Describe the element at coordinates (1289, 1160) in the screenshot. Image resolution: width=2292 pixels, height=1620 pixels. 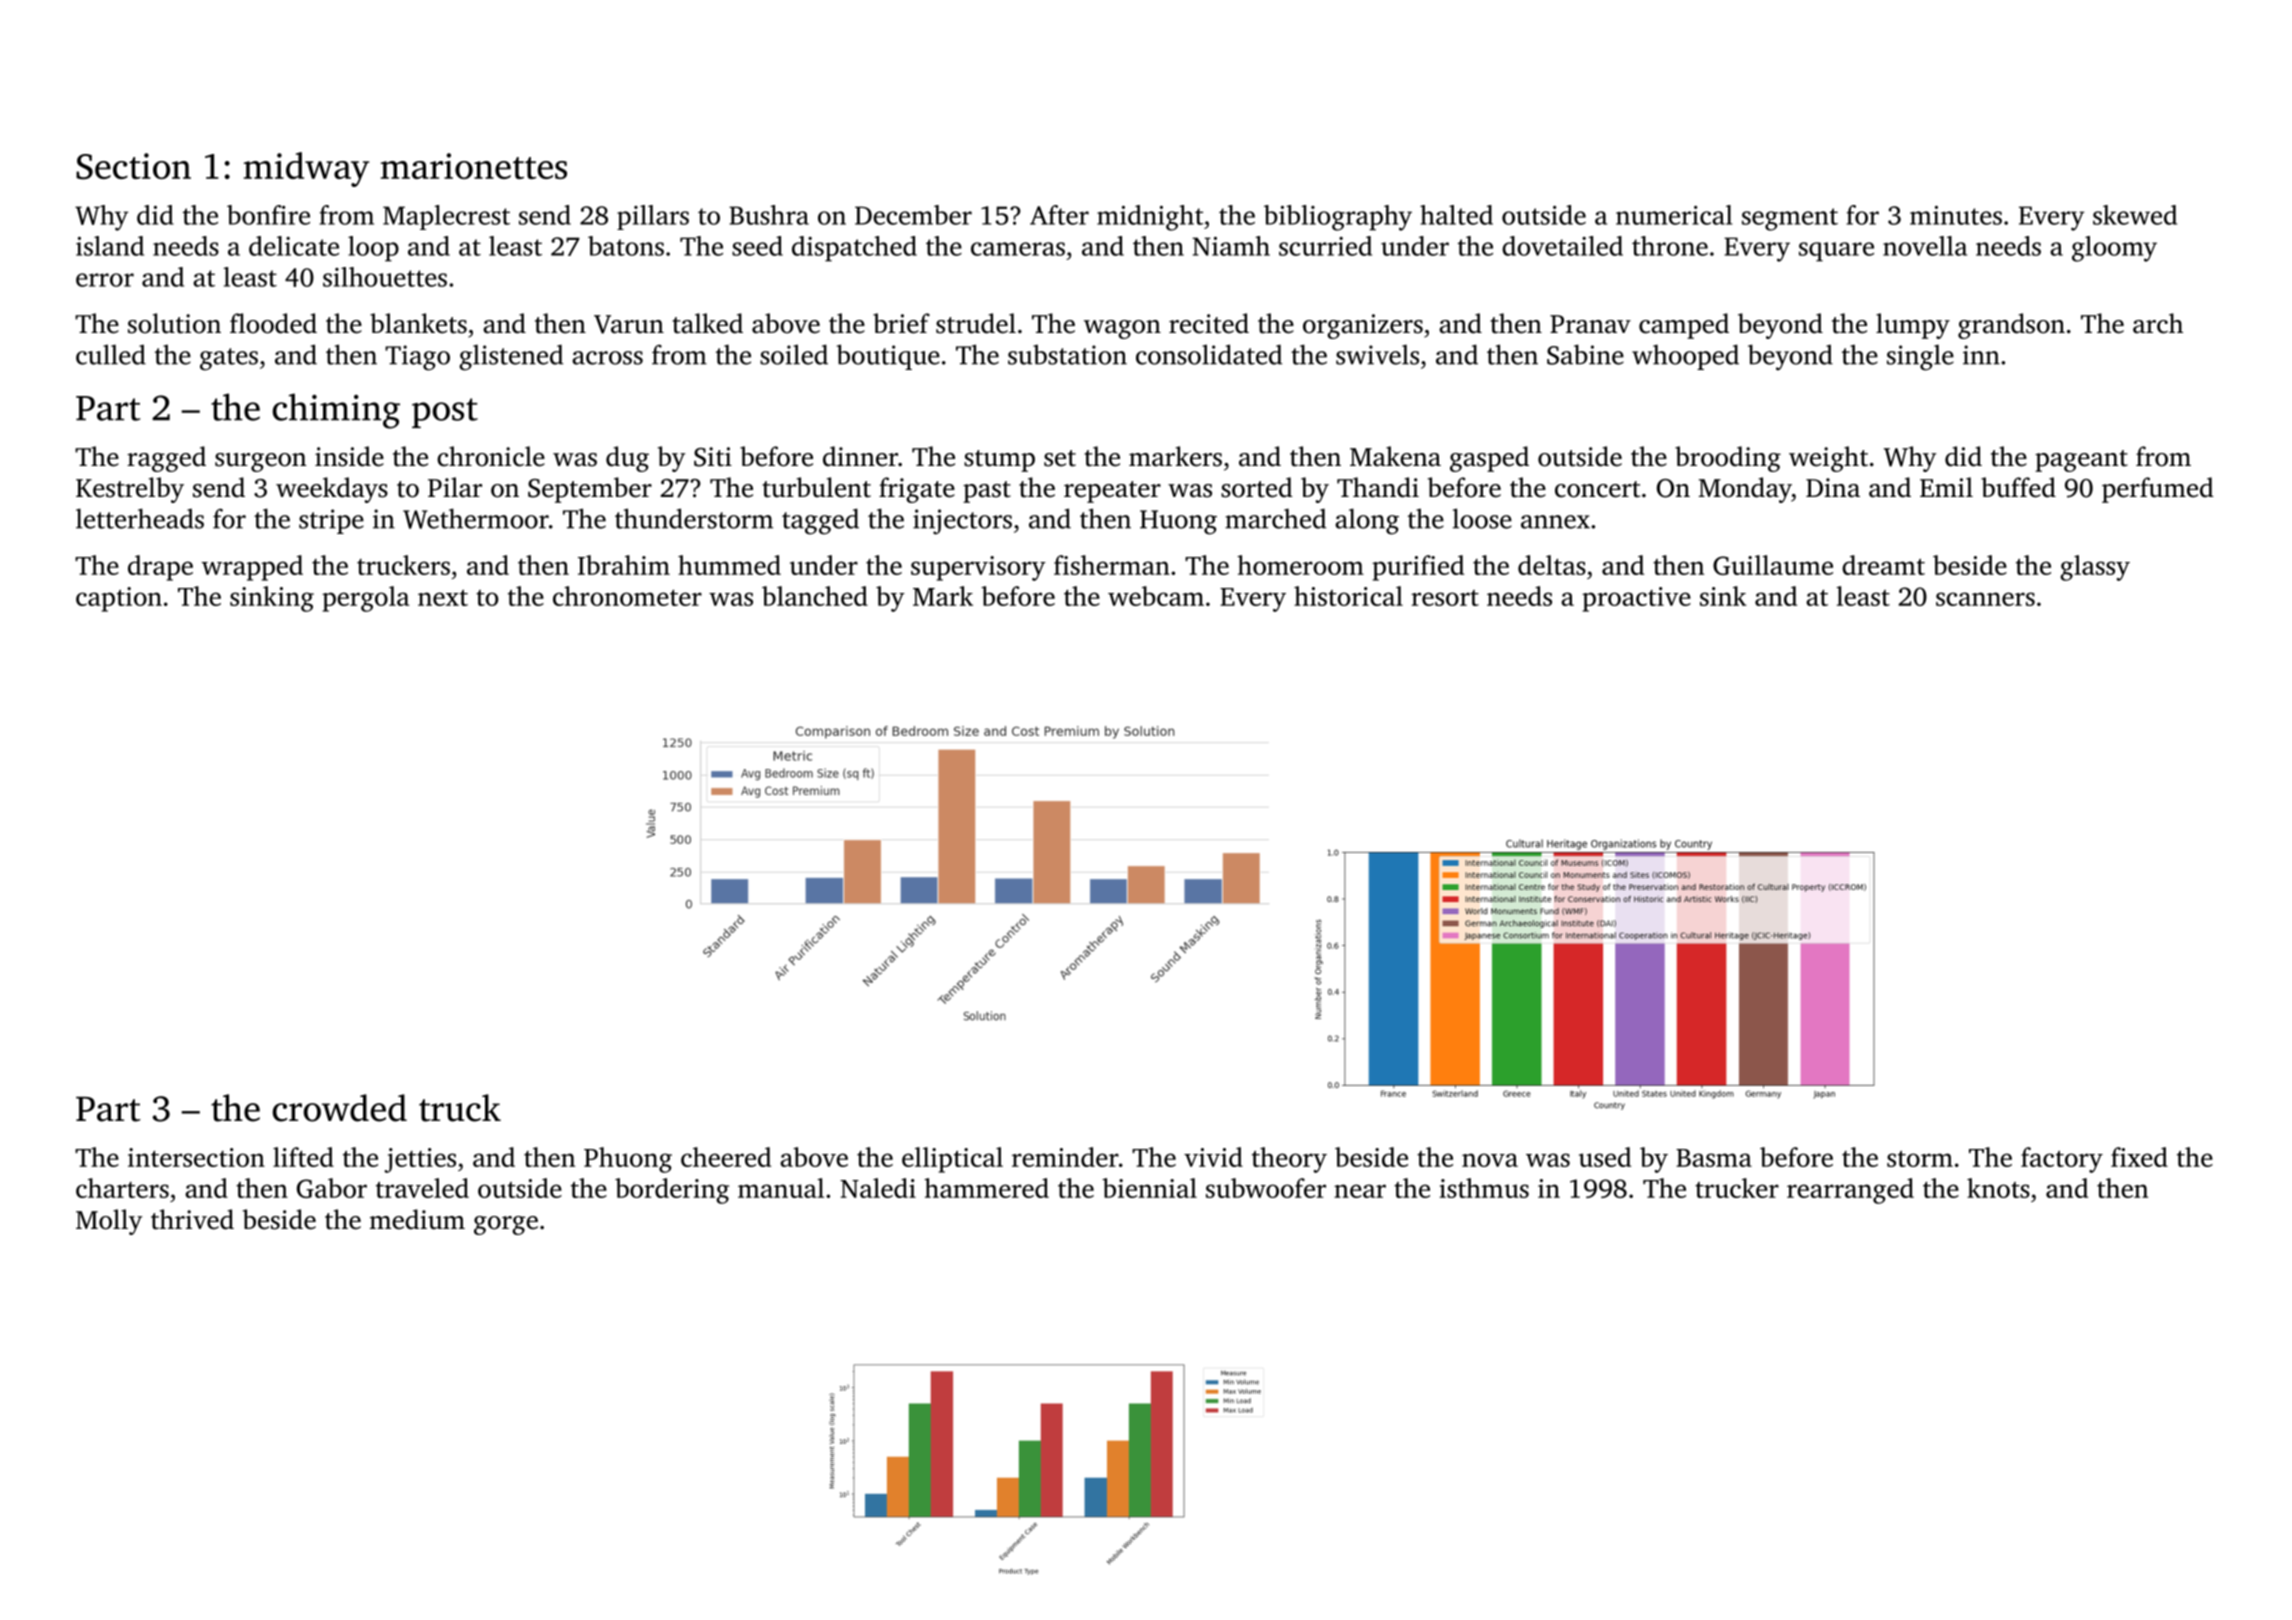
I see `theory` at that location.
